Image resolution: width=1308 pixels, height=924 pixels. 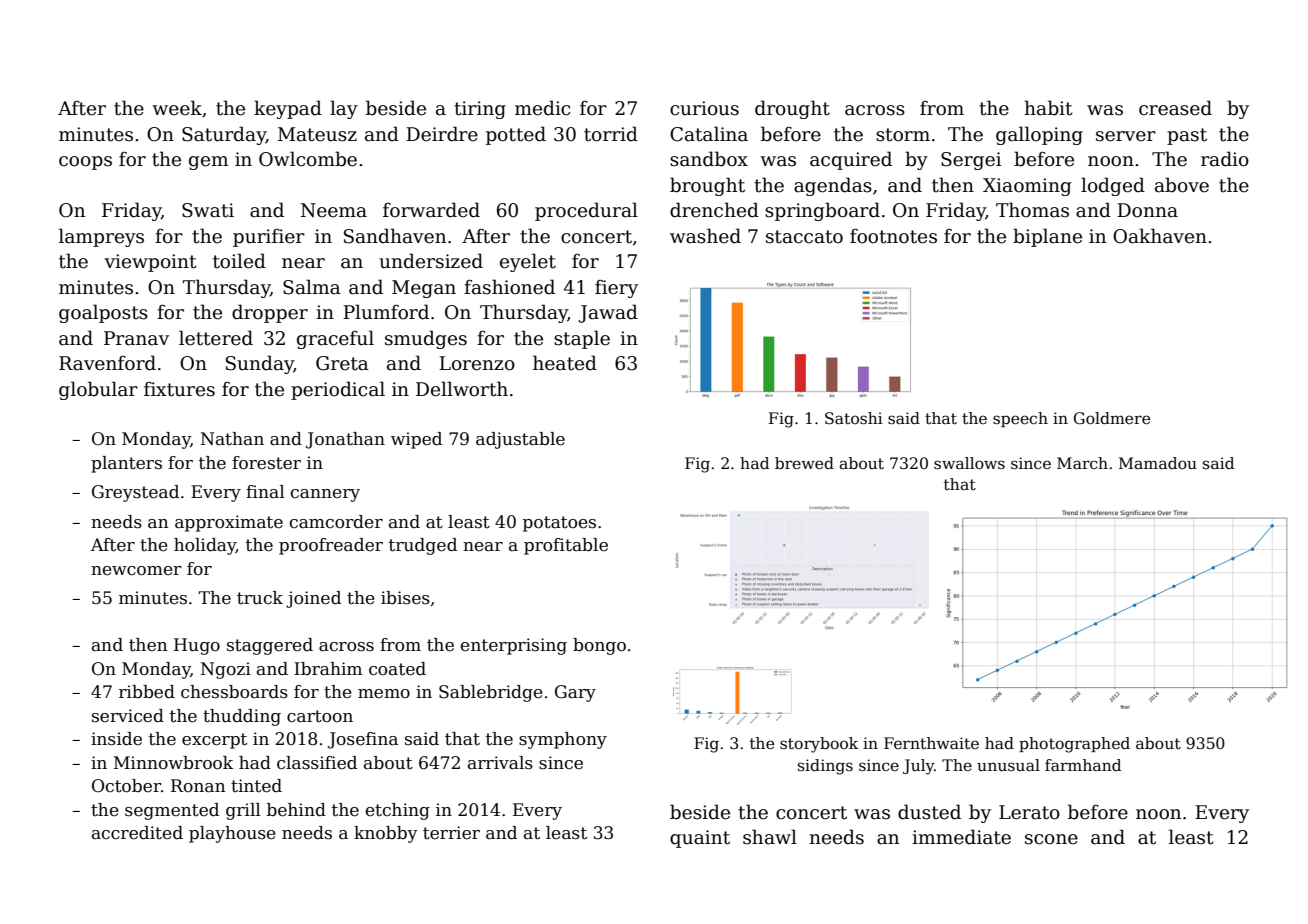 I want to click on playhouse, so click(x=232, y=834).
